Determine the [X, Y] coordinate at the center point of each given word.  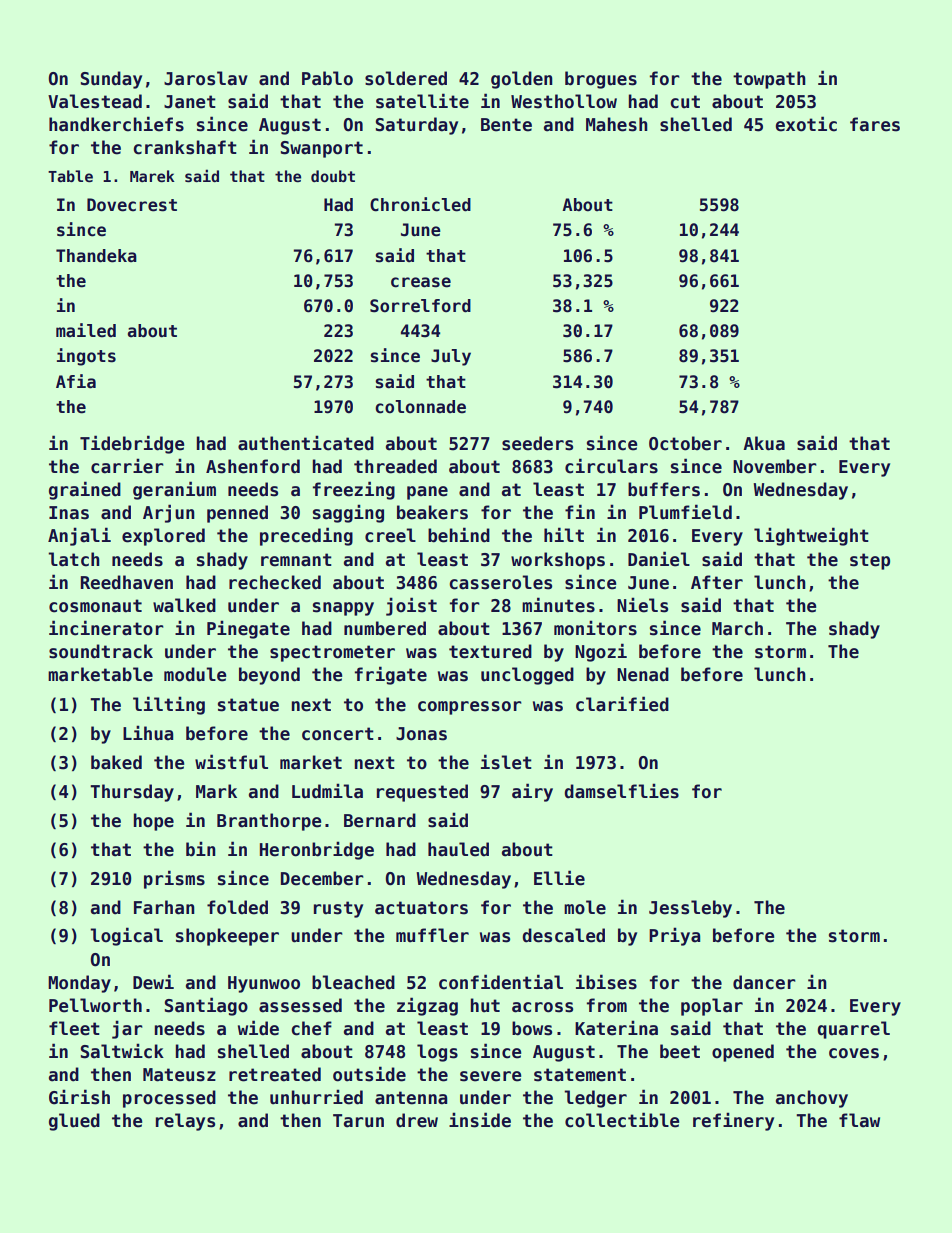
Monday [79, 984]
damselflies [621, 791]
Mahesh [617, 124]
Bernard [380, 820]
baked [116, 762]
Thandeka [96, 256]
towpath [769, 80]
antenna [411, 1098]
